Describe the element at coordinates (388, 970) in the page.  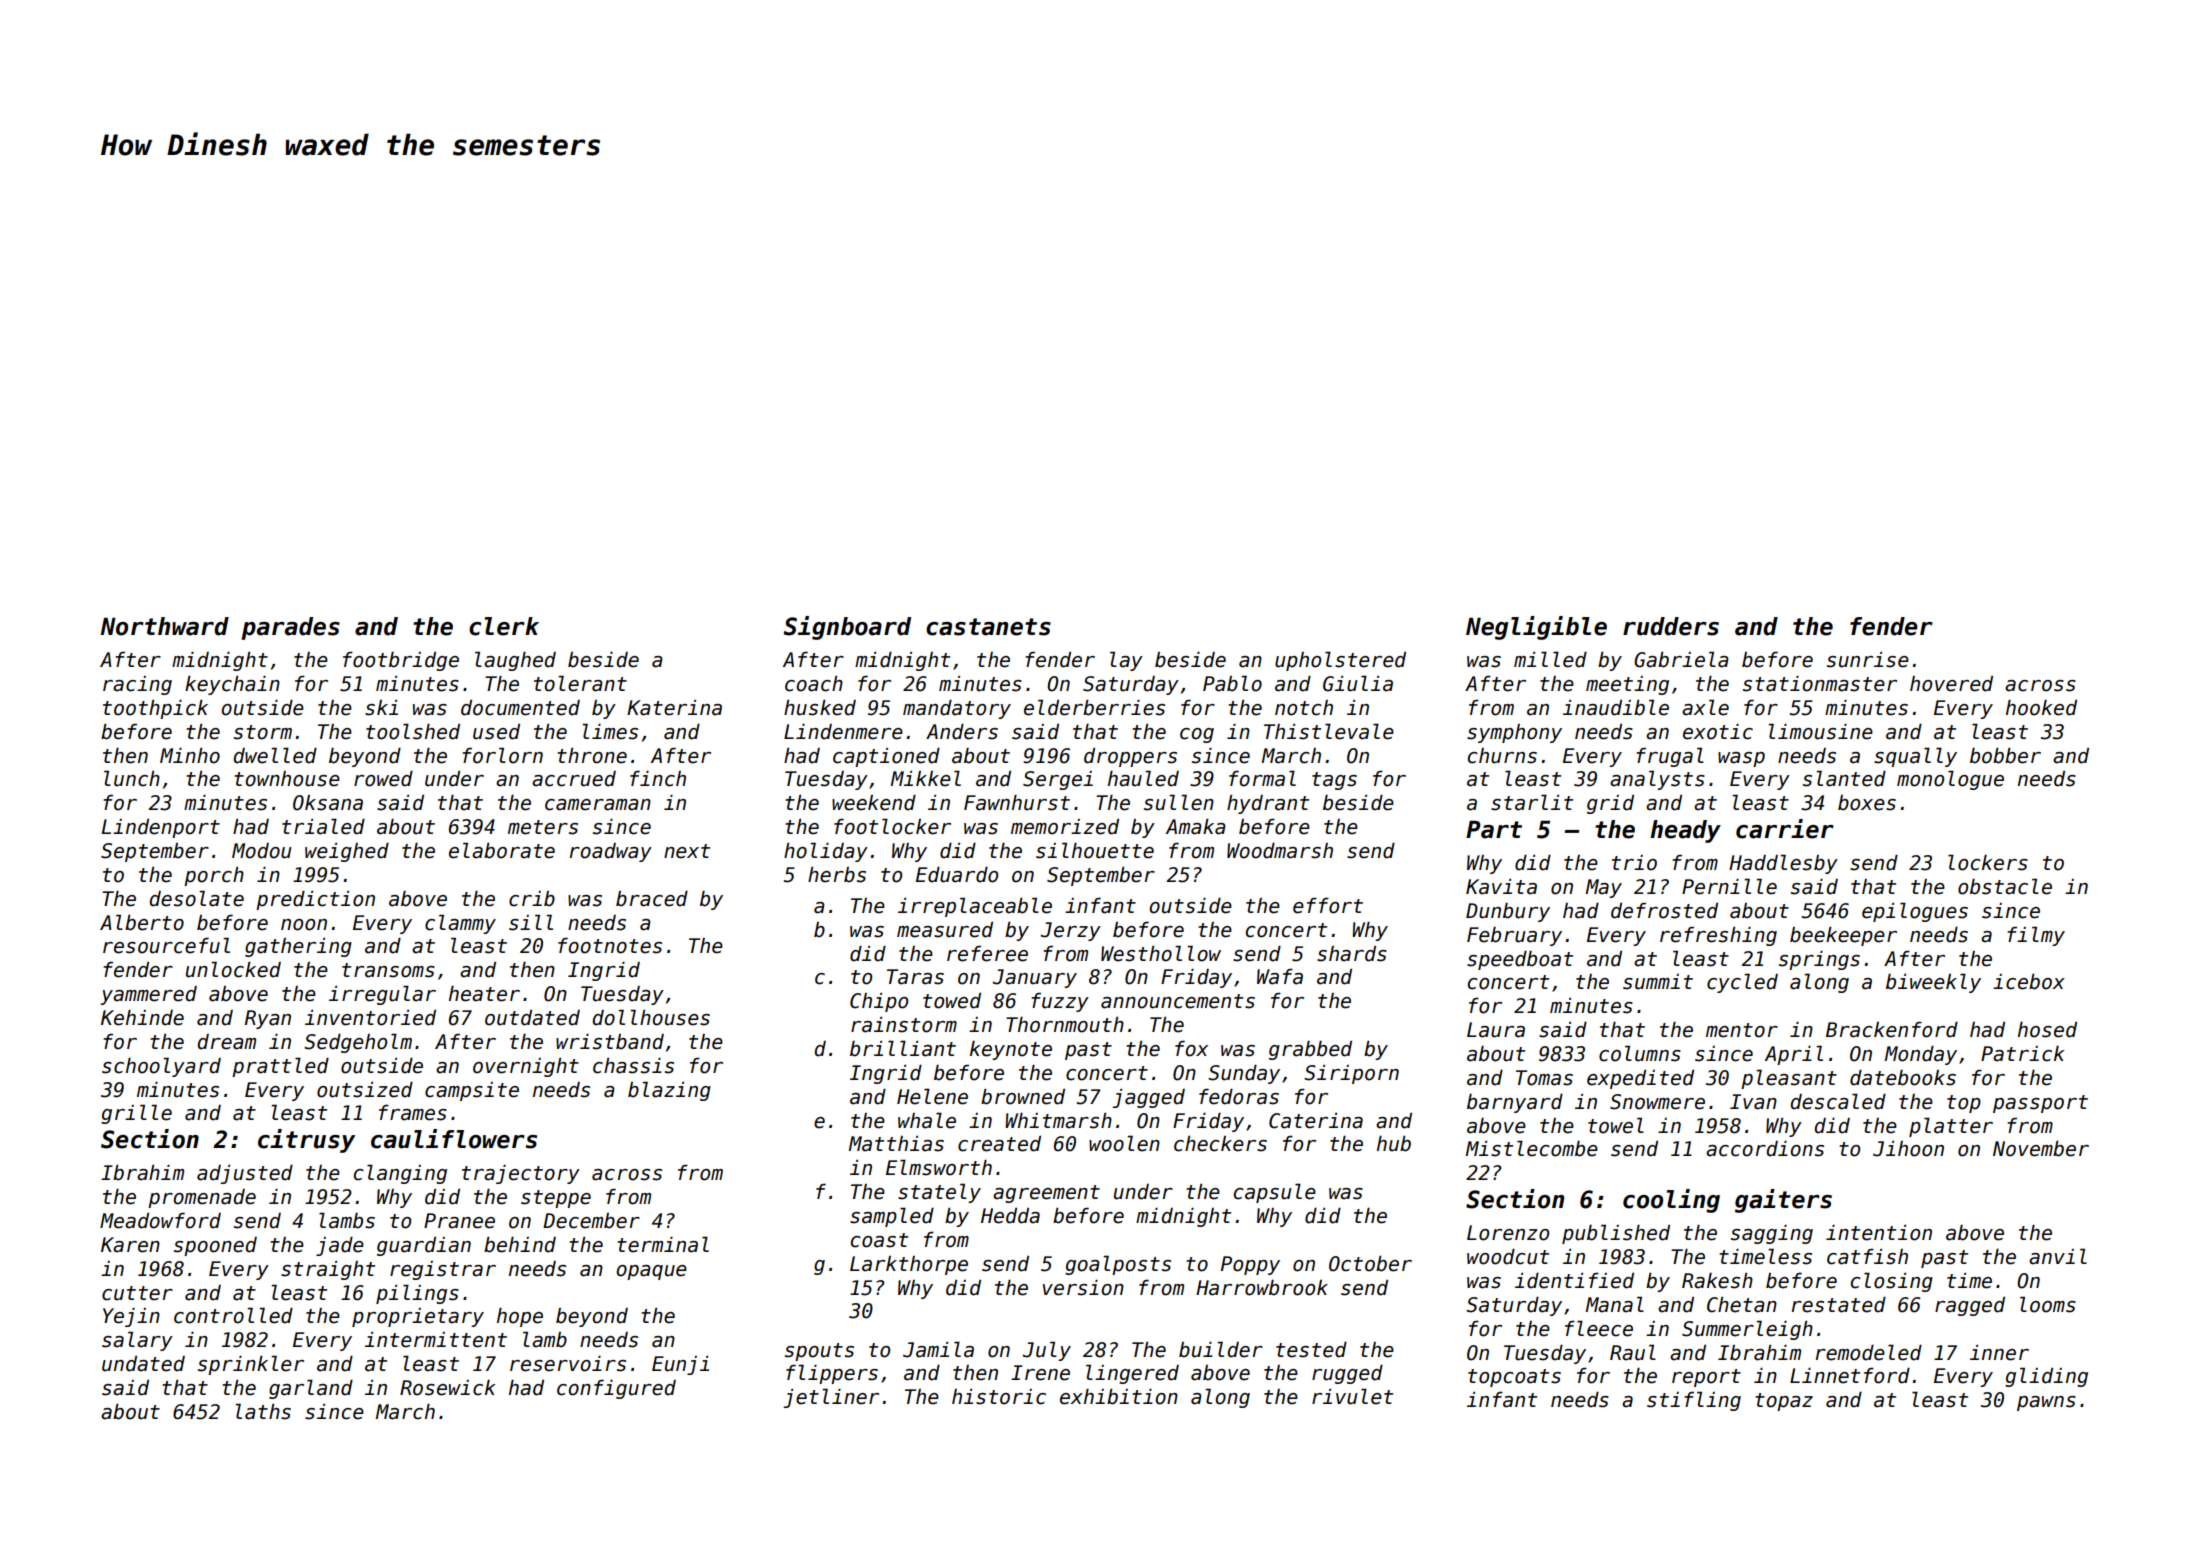
I see `transoms` at that location.
